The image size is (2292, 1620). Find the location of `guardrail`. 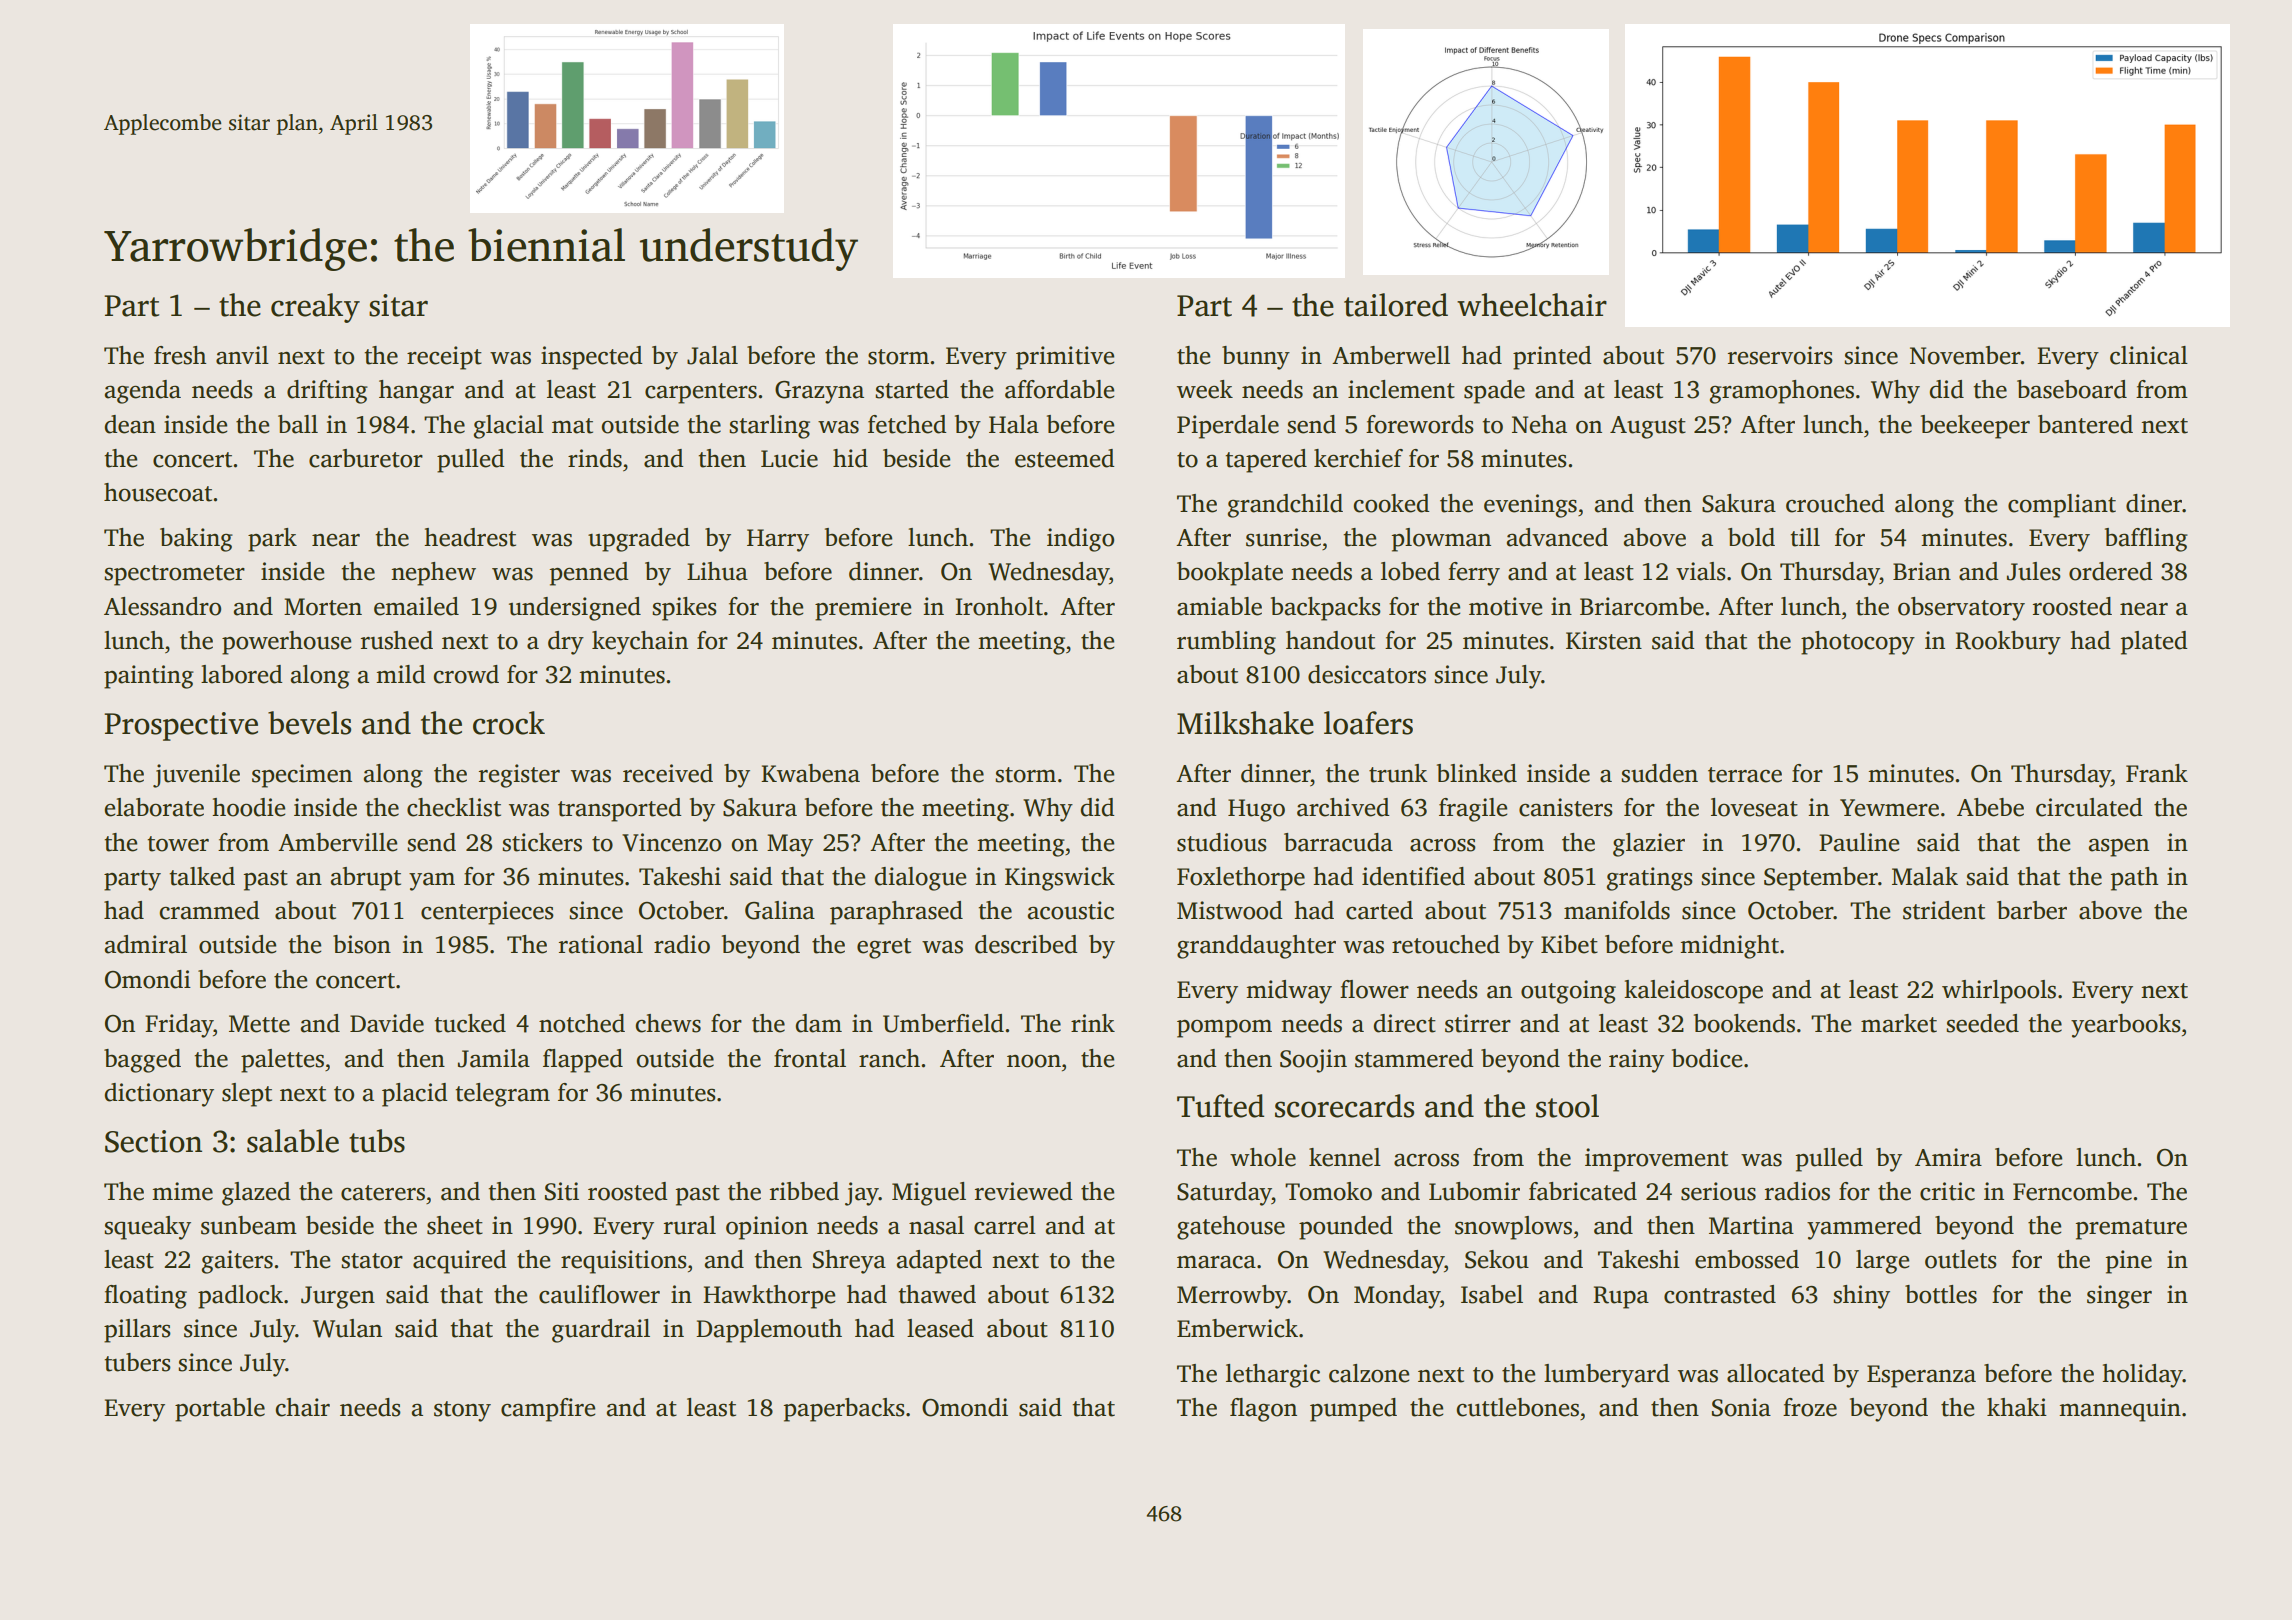

guardrail is located at coordinates (601, 1331).
